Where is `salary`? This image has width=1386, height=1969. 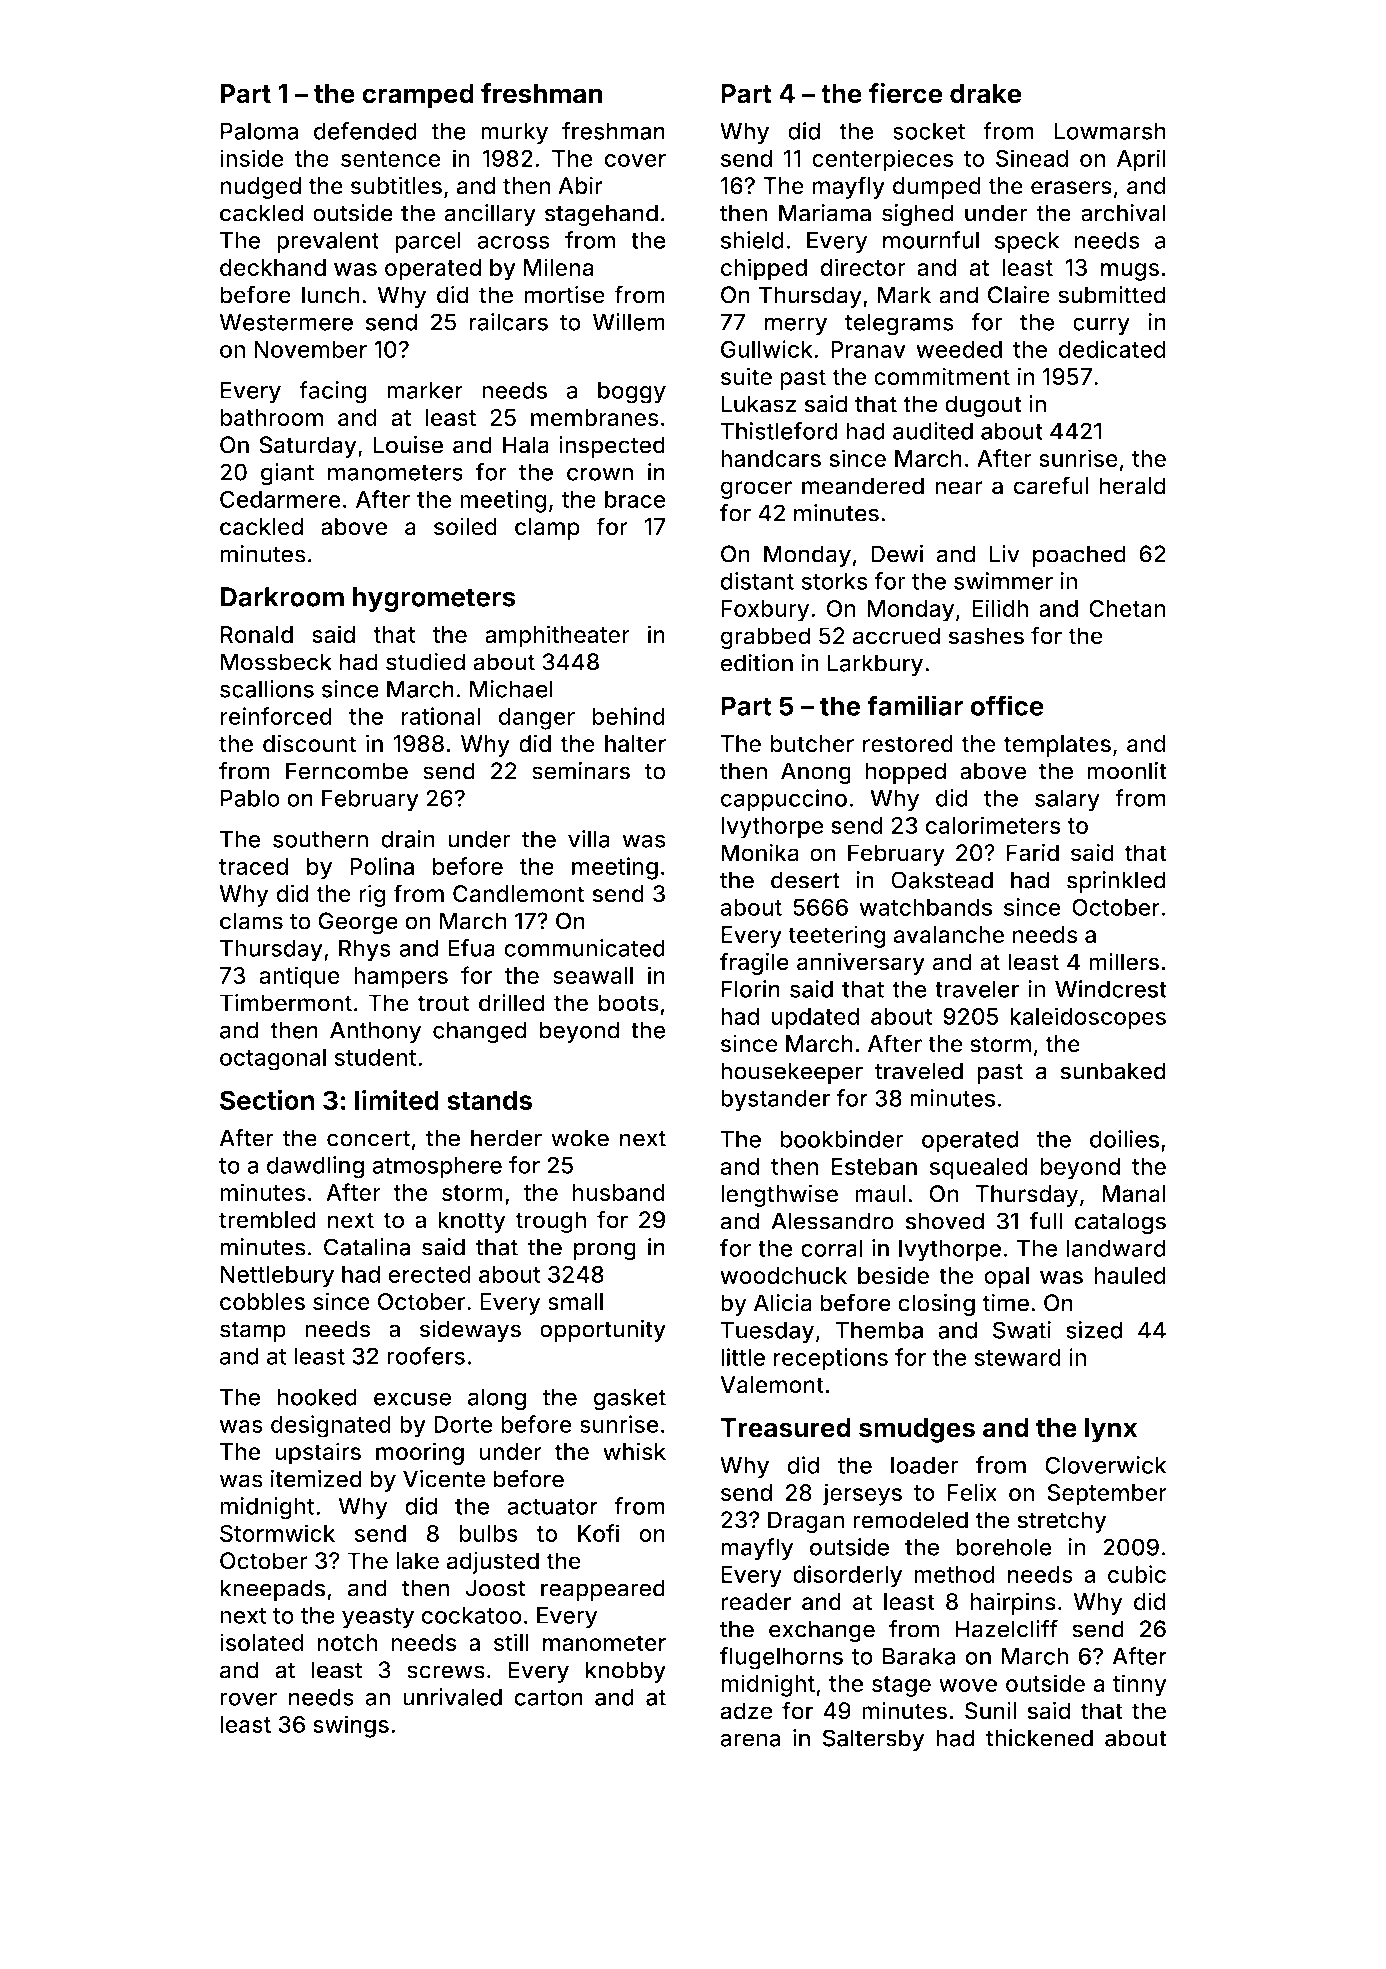
salary is located at coordinates (1067, 800).
